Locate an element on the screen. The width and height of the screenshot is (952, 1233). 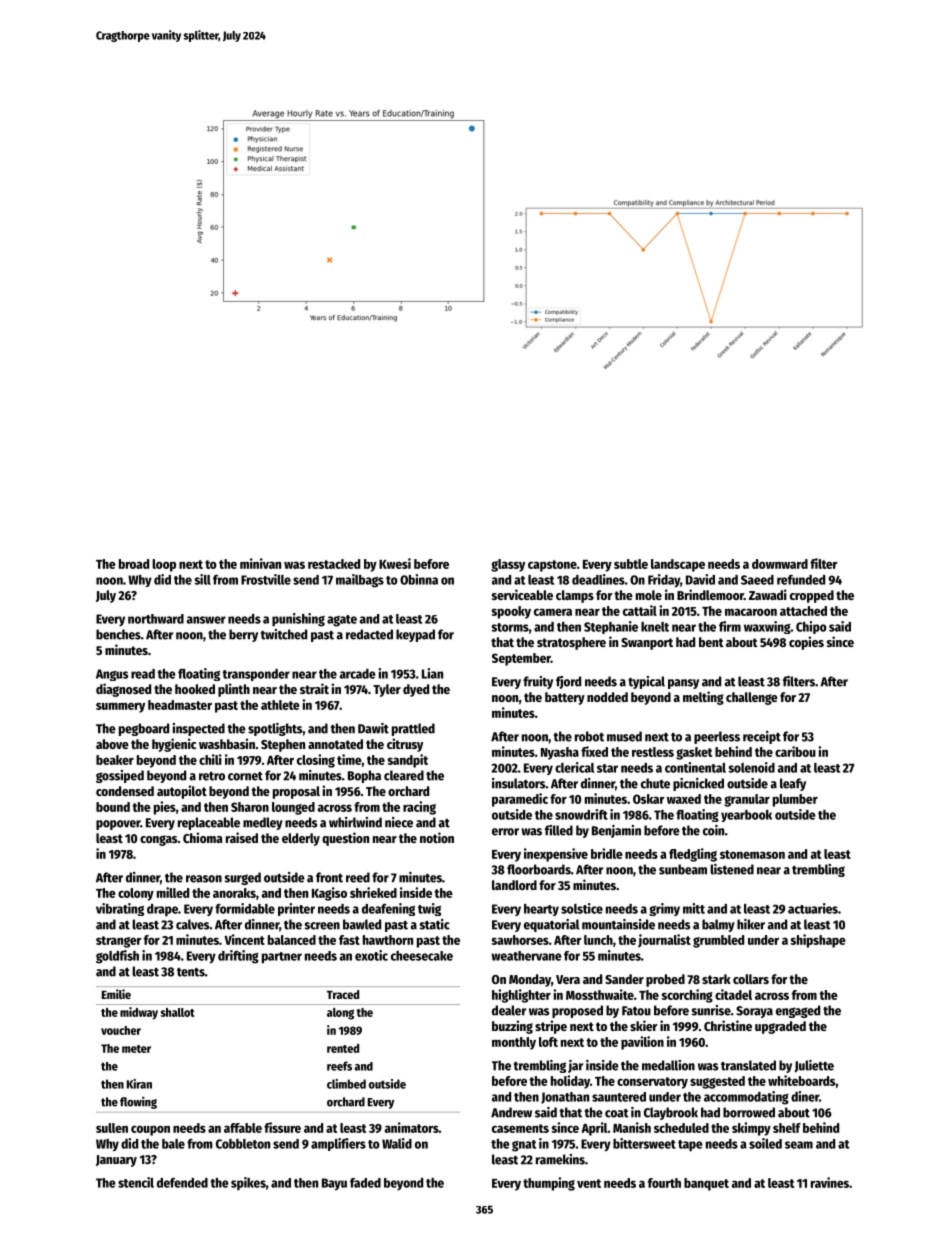
broad is located at coordinates (134, 564).
